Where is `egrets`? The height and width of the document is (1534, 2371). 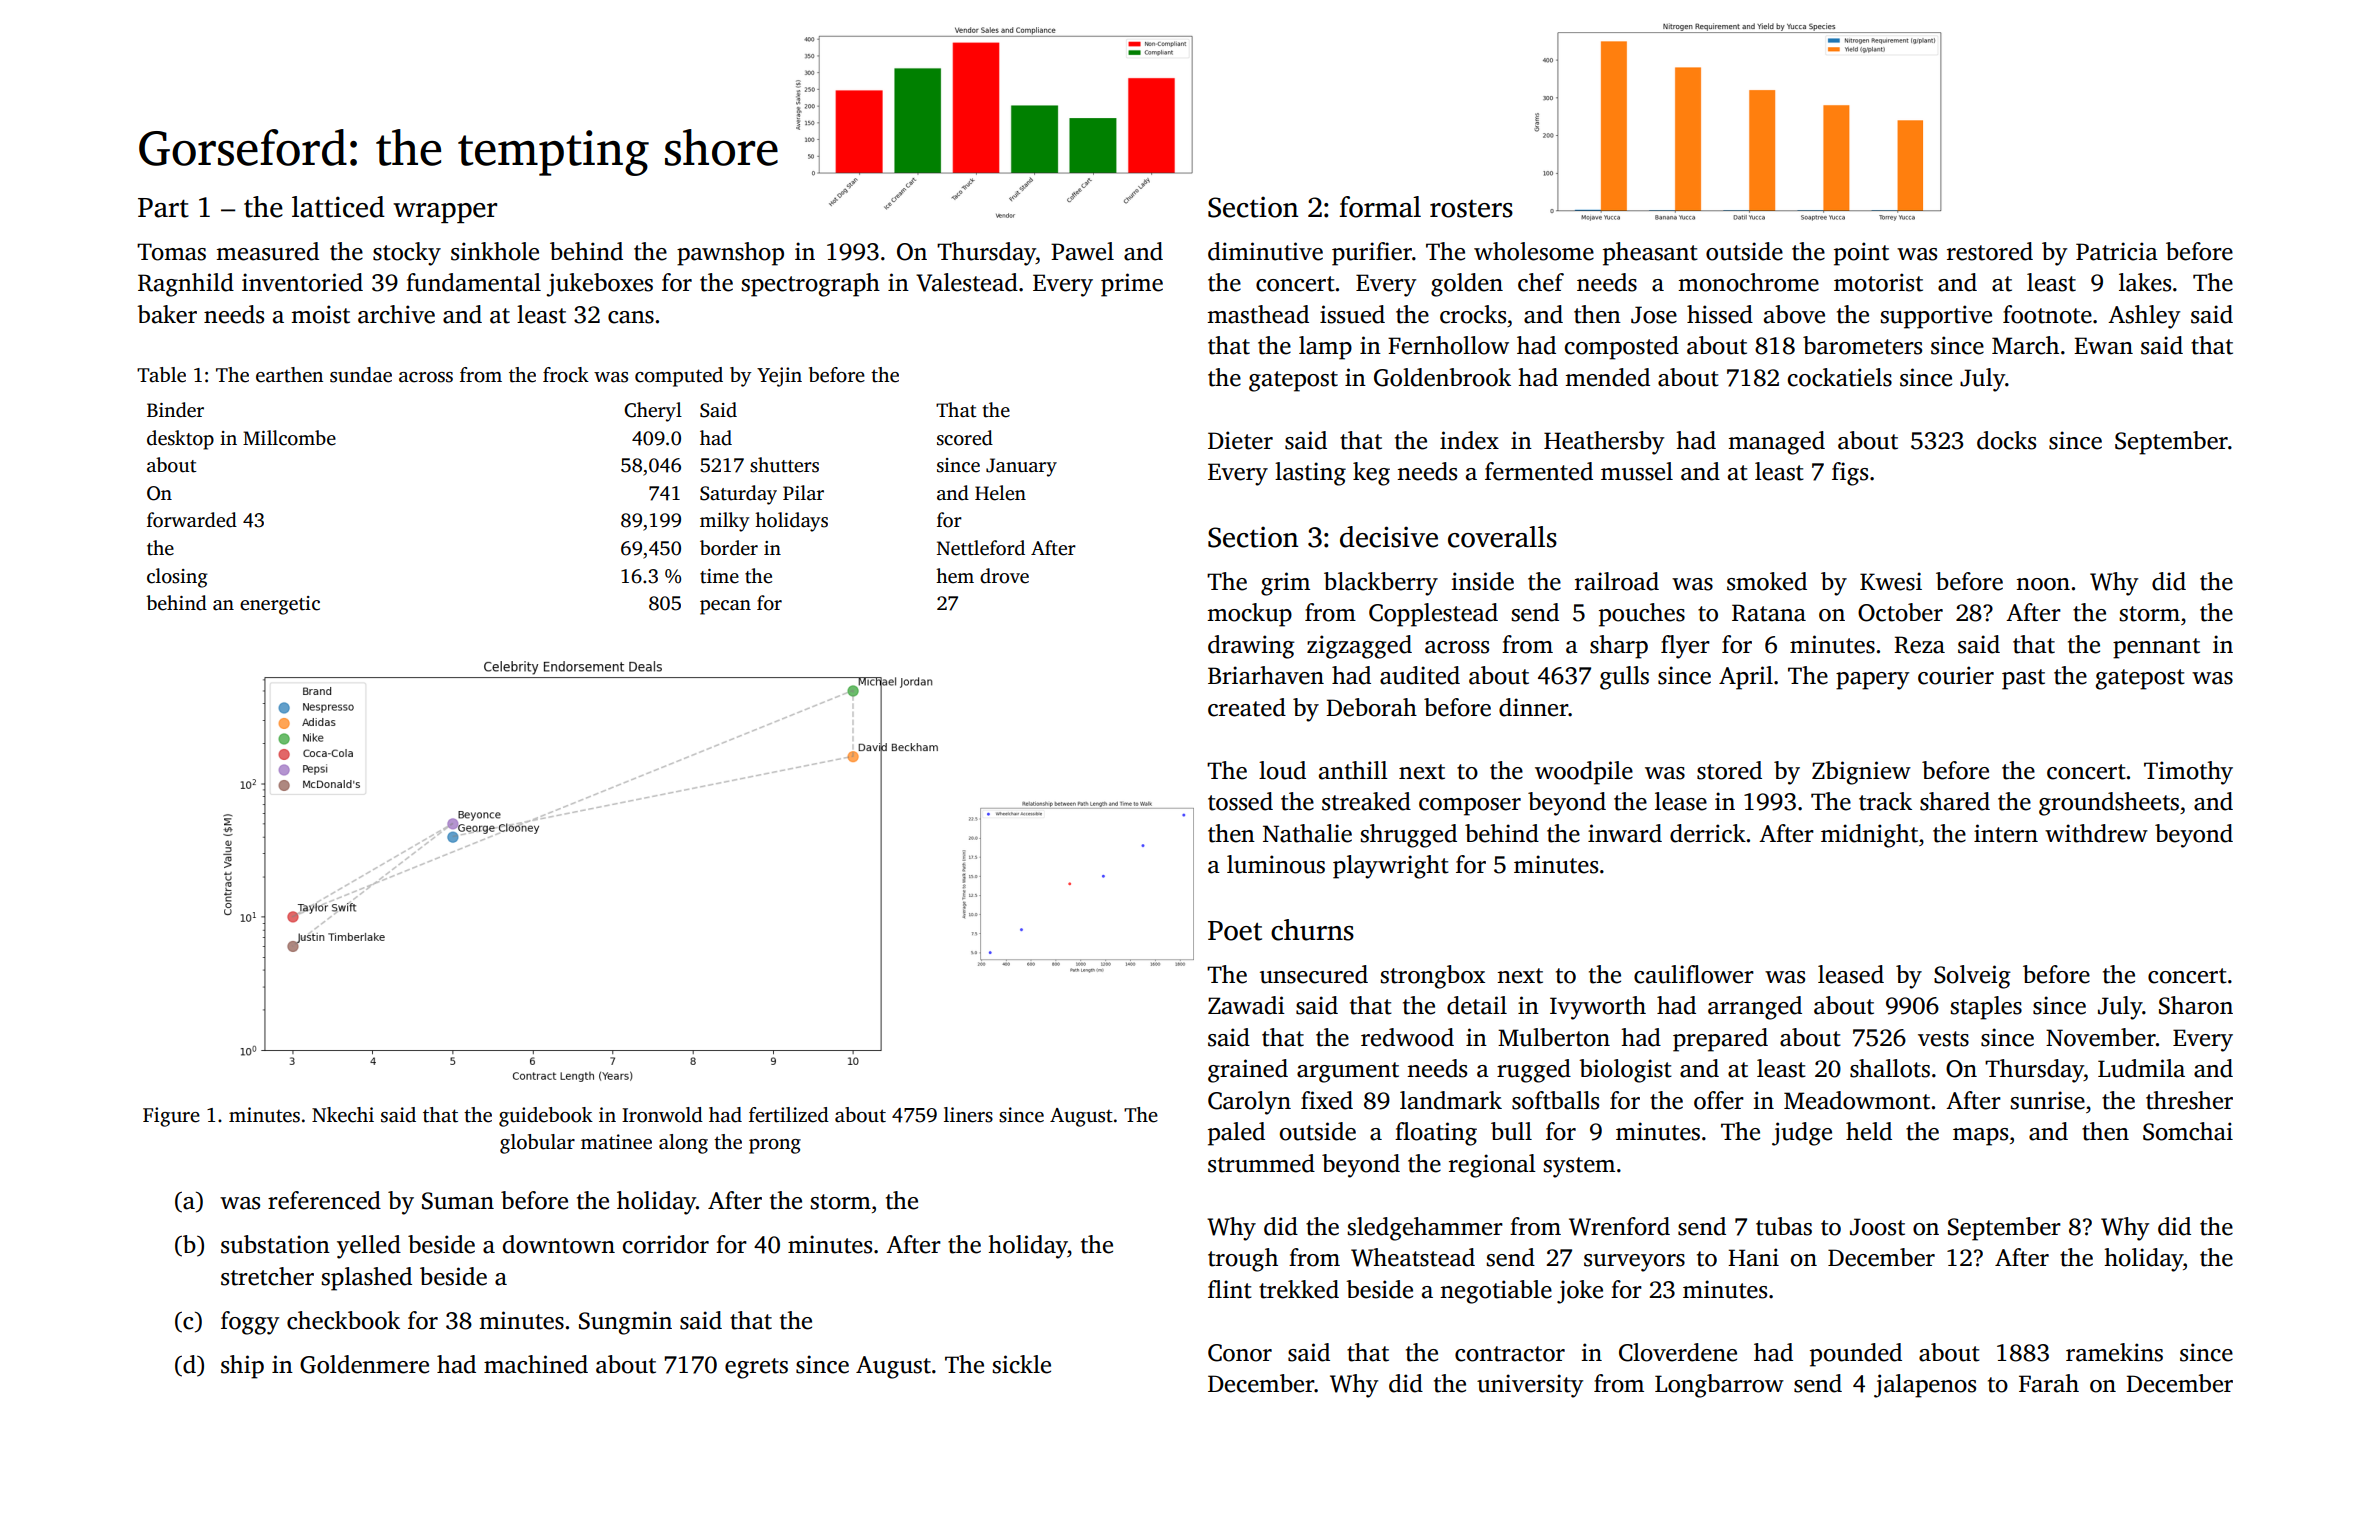 egrets is located at coordinates (756, 1368).
